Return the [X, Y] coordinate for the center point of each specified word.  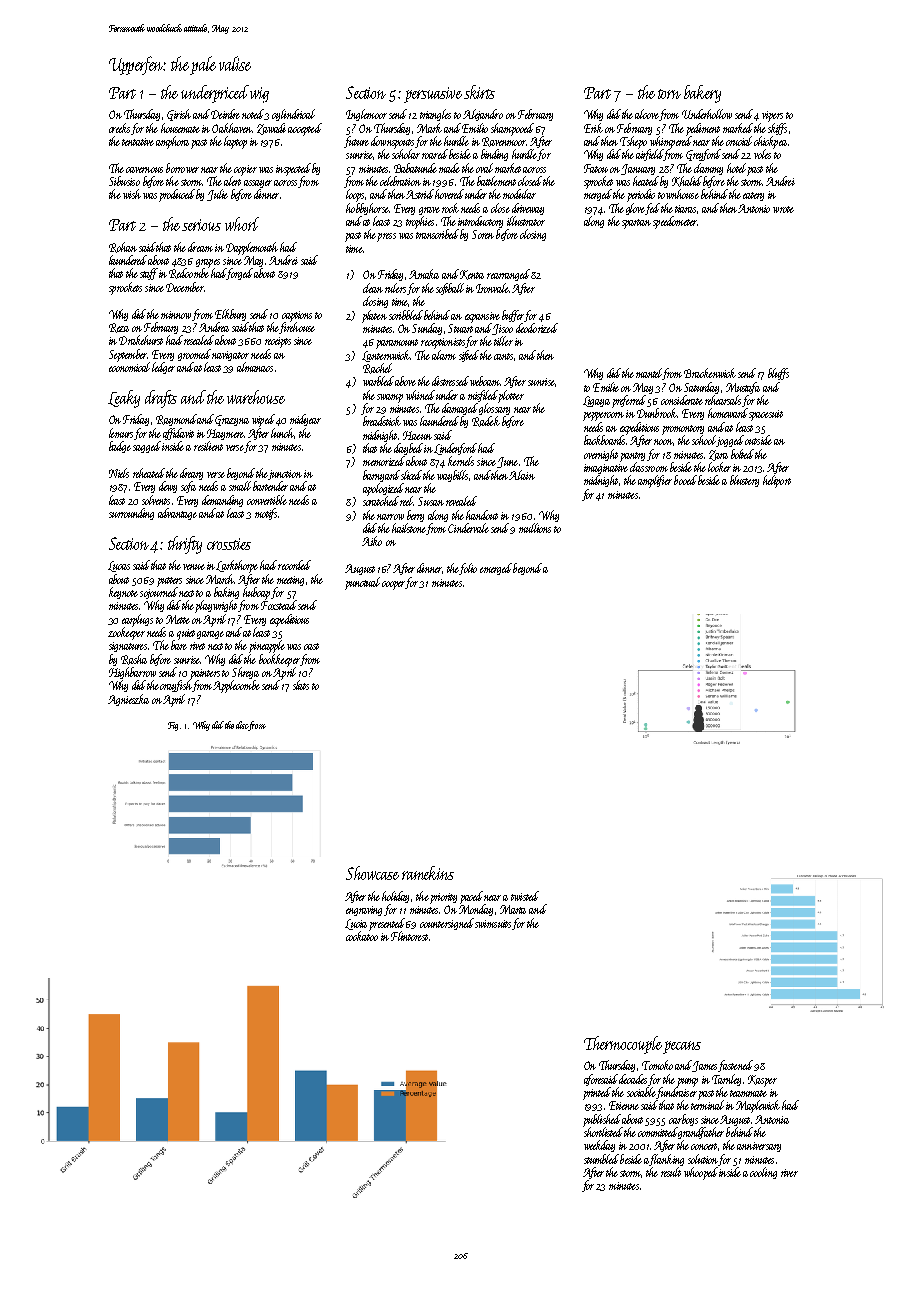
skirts [479, 92]
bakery [702, 94]
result [671, 1172]
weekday [599, 1146]
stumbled [601, 1159]
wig [259, 95]
